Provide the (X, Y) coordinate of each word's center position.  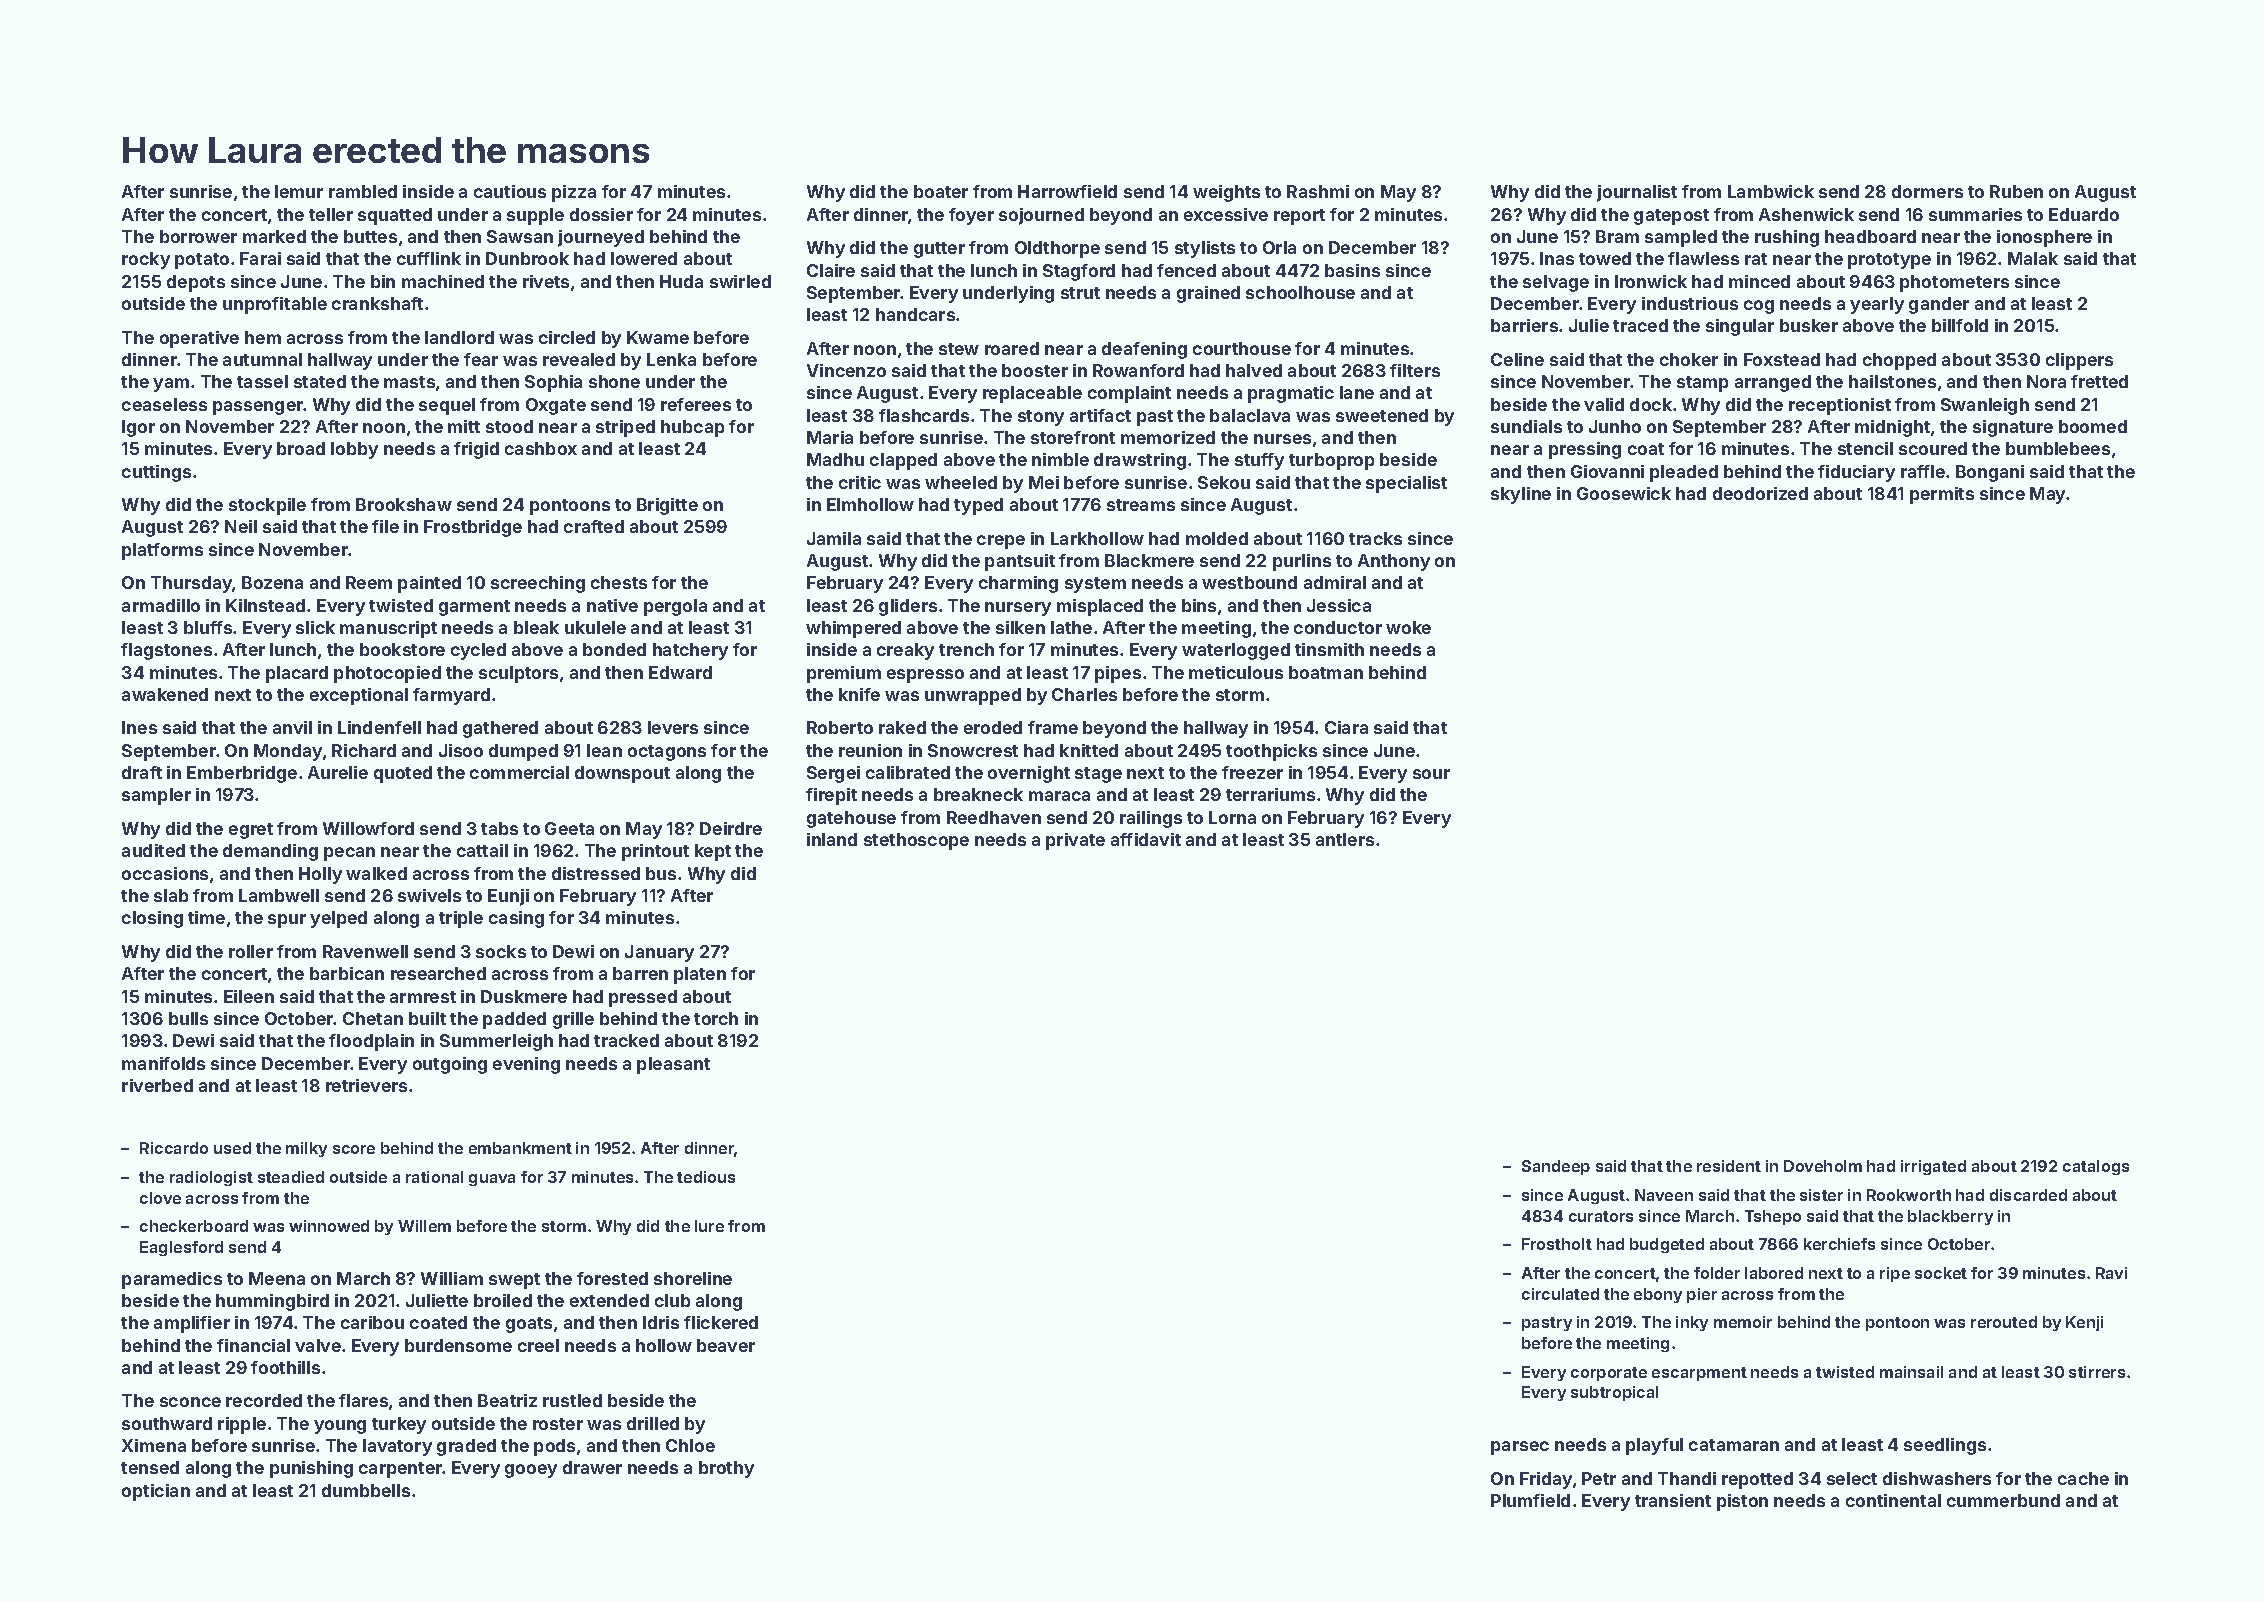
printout (655, 852)
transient (1673, 1500)
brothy (726, 1469)
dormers (1927, 191)
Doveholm (1823, 1166)
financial (253, 1345)
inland (832, 839)
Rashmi (1318, 191)
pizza (574, 193)
